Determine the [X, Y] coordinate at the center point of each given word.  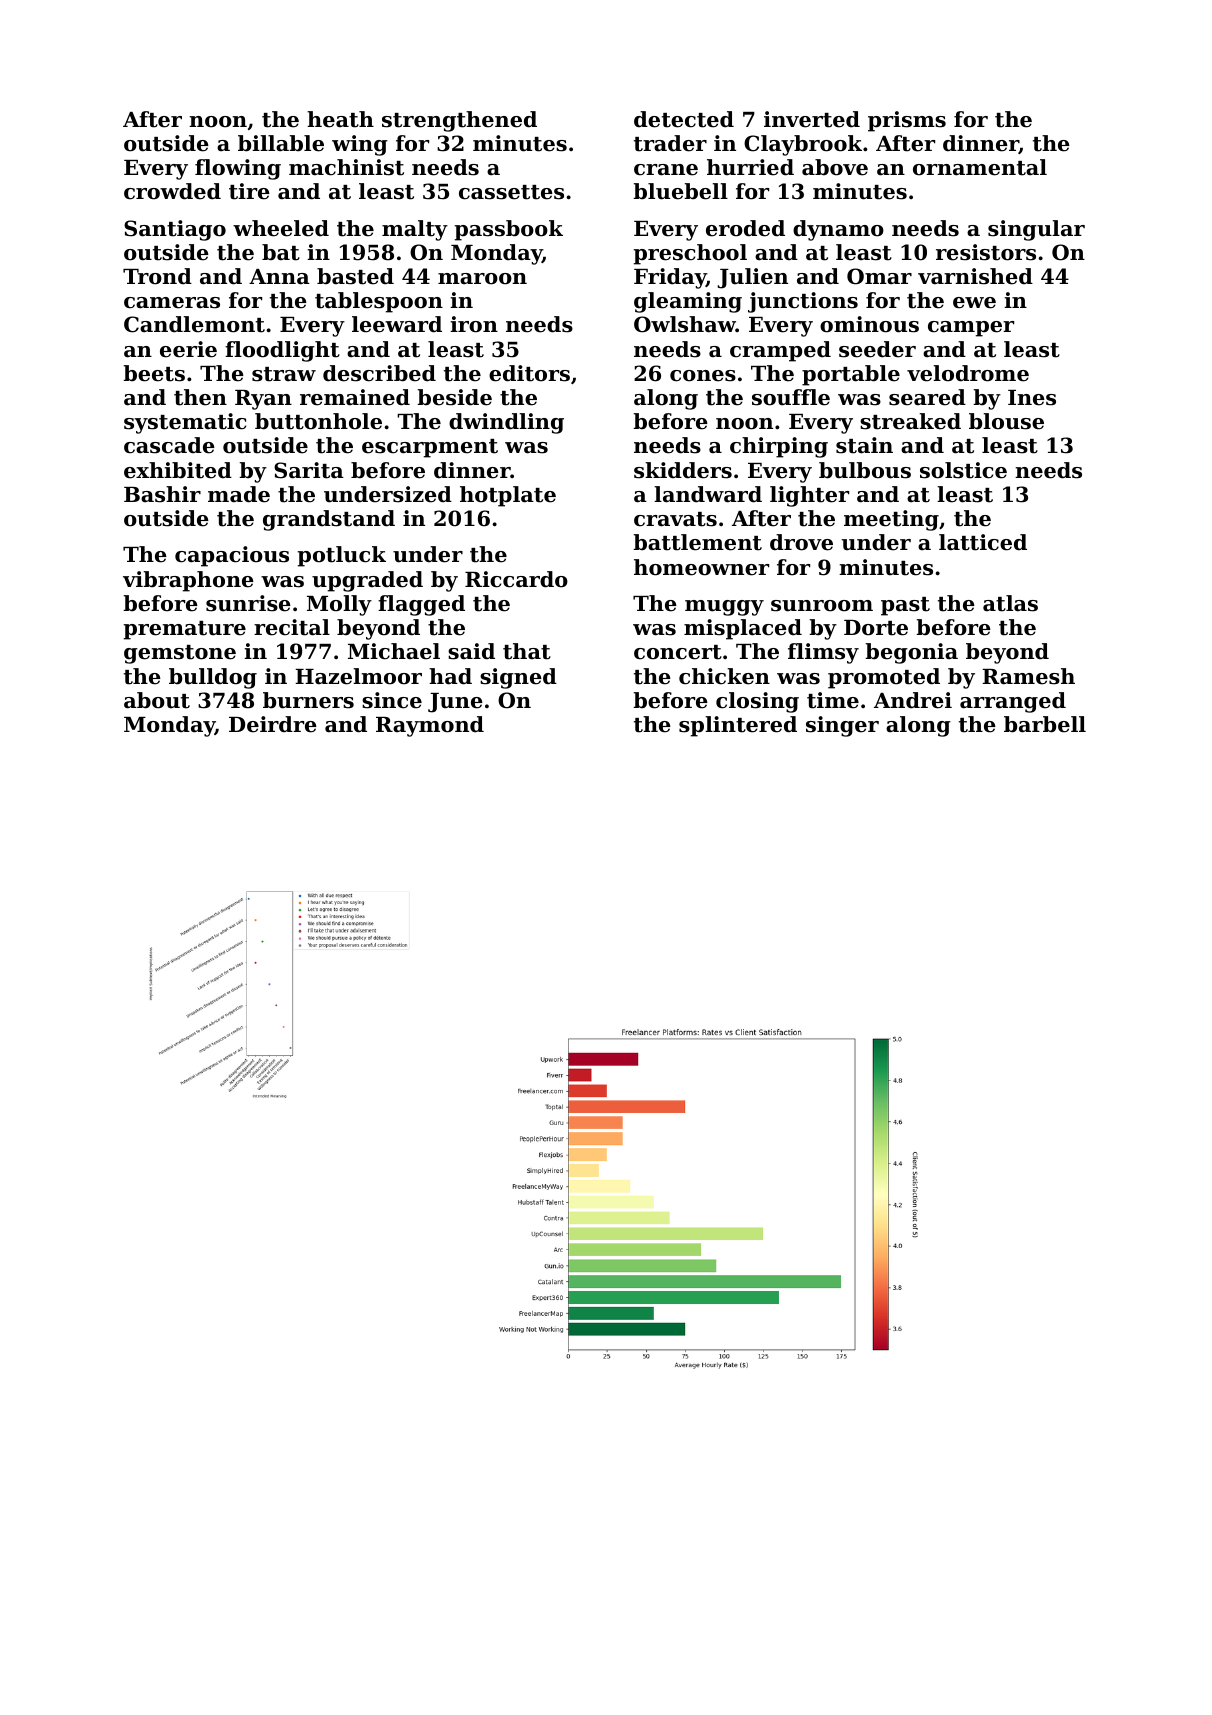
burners [308, 700]
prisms [907, 121]
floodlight [282, 351]
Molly [339, 605]
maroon [482, 279]
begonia [911, 653]
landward [708, 494]
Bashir [162, 494]
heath [340, 119]
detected [684, 119]
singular [1036, 230]
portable [851, 375]
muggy [724, 608]
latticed [983, 542]
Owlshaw [685, 324]
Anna [279, 277]
